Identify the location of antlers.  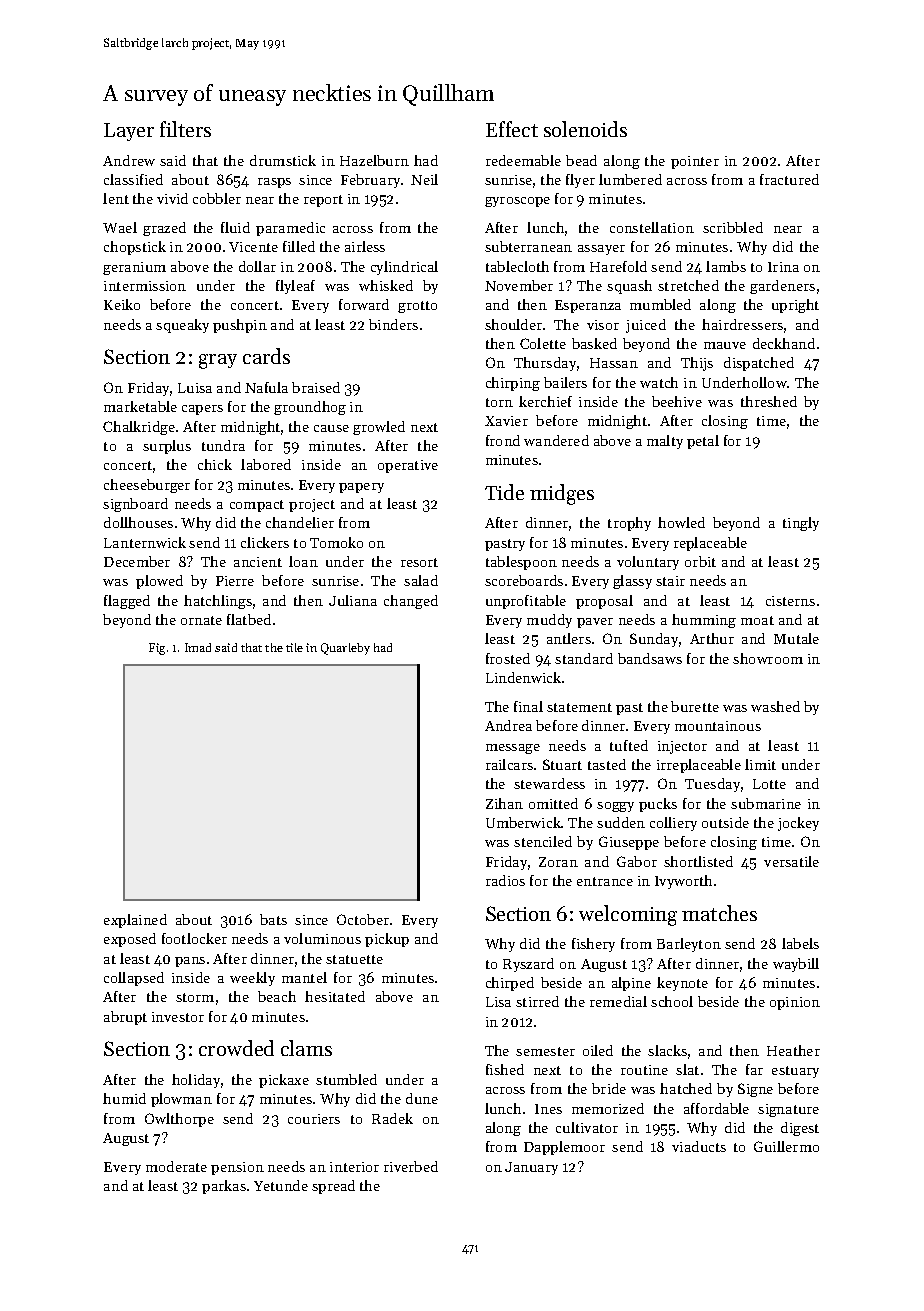
(569, 638).
